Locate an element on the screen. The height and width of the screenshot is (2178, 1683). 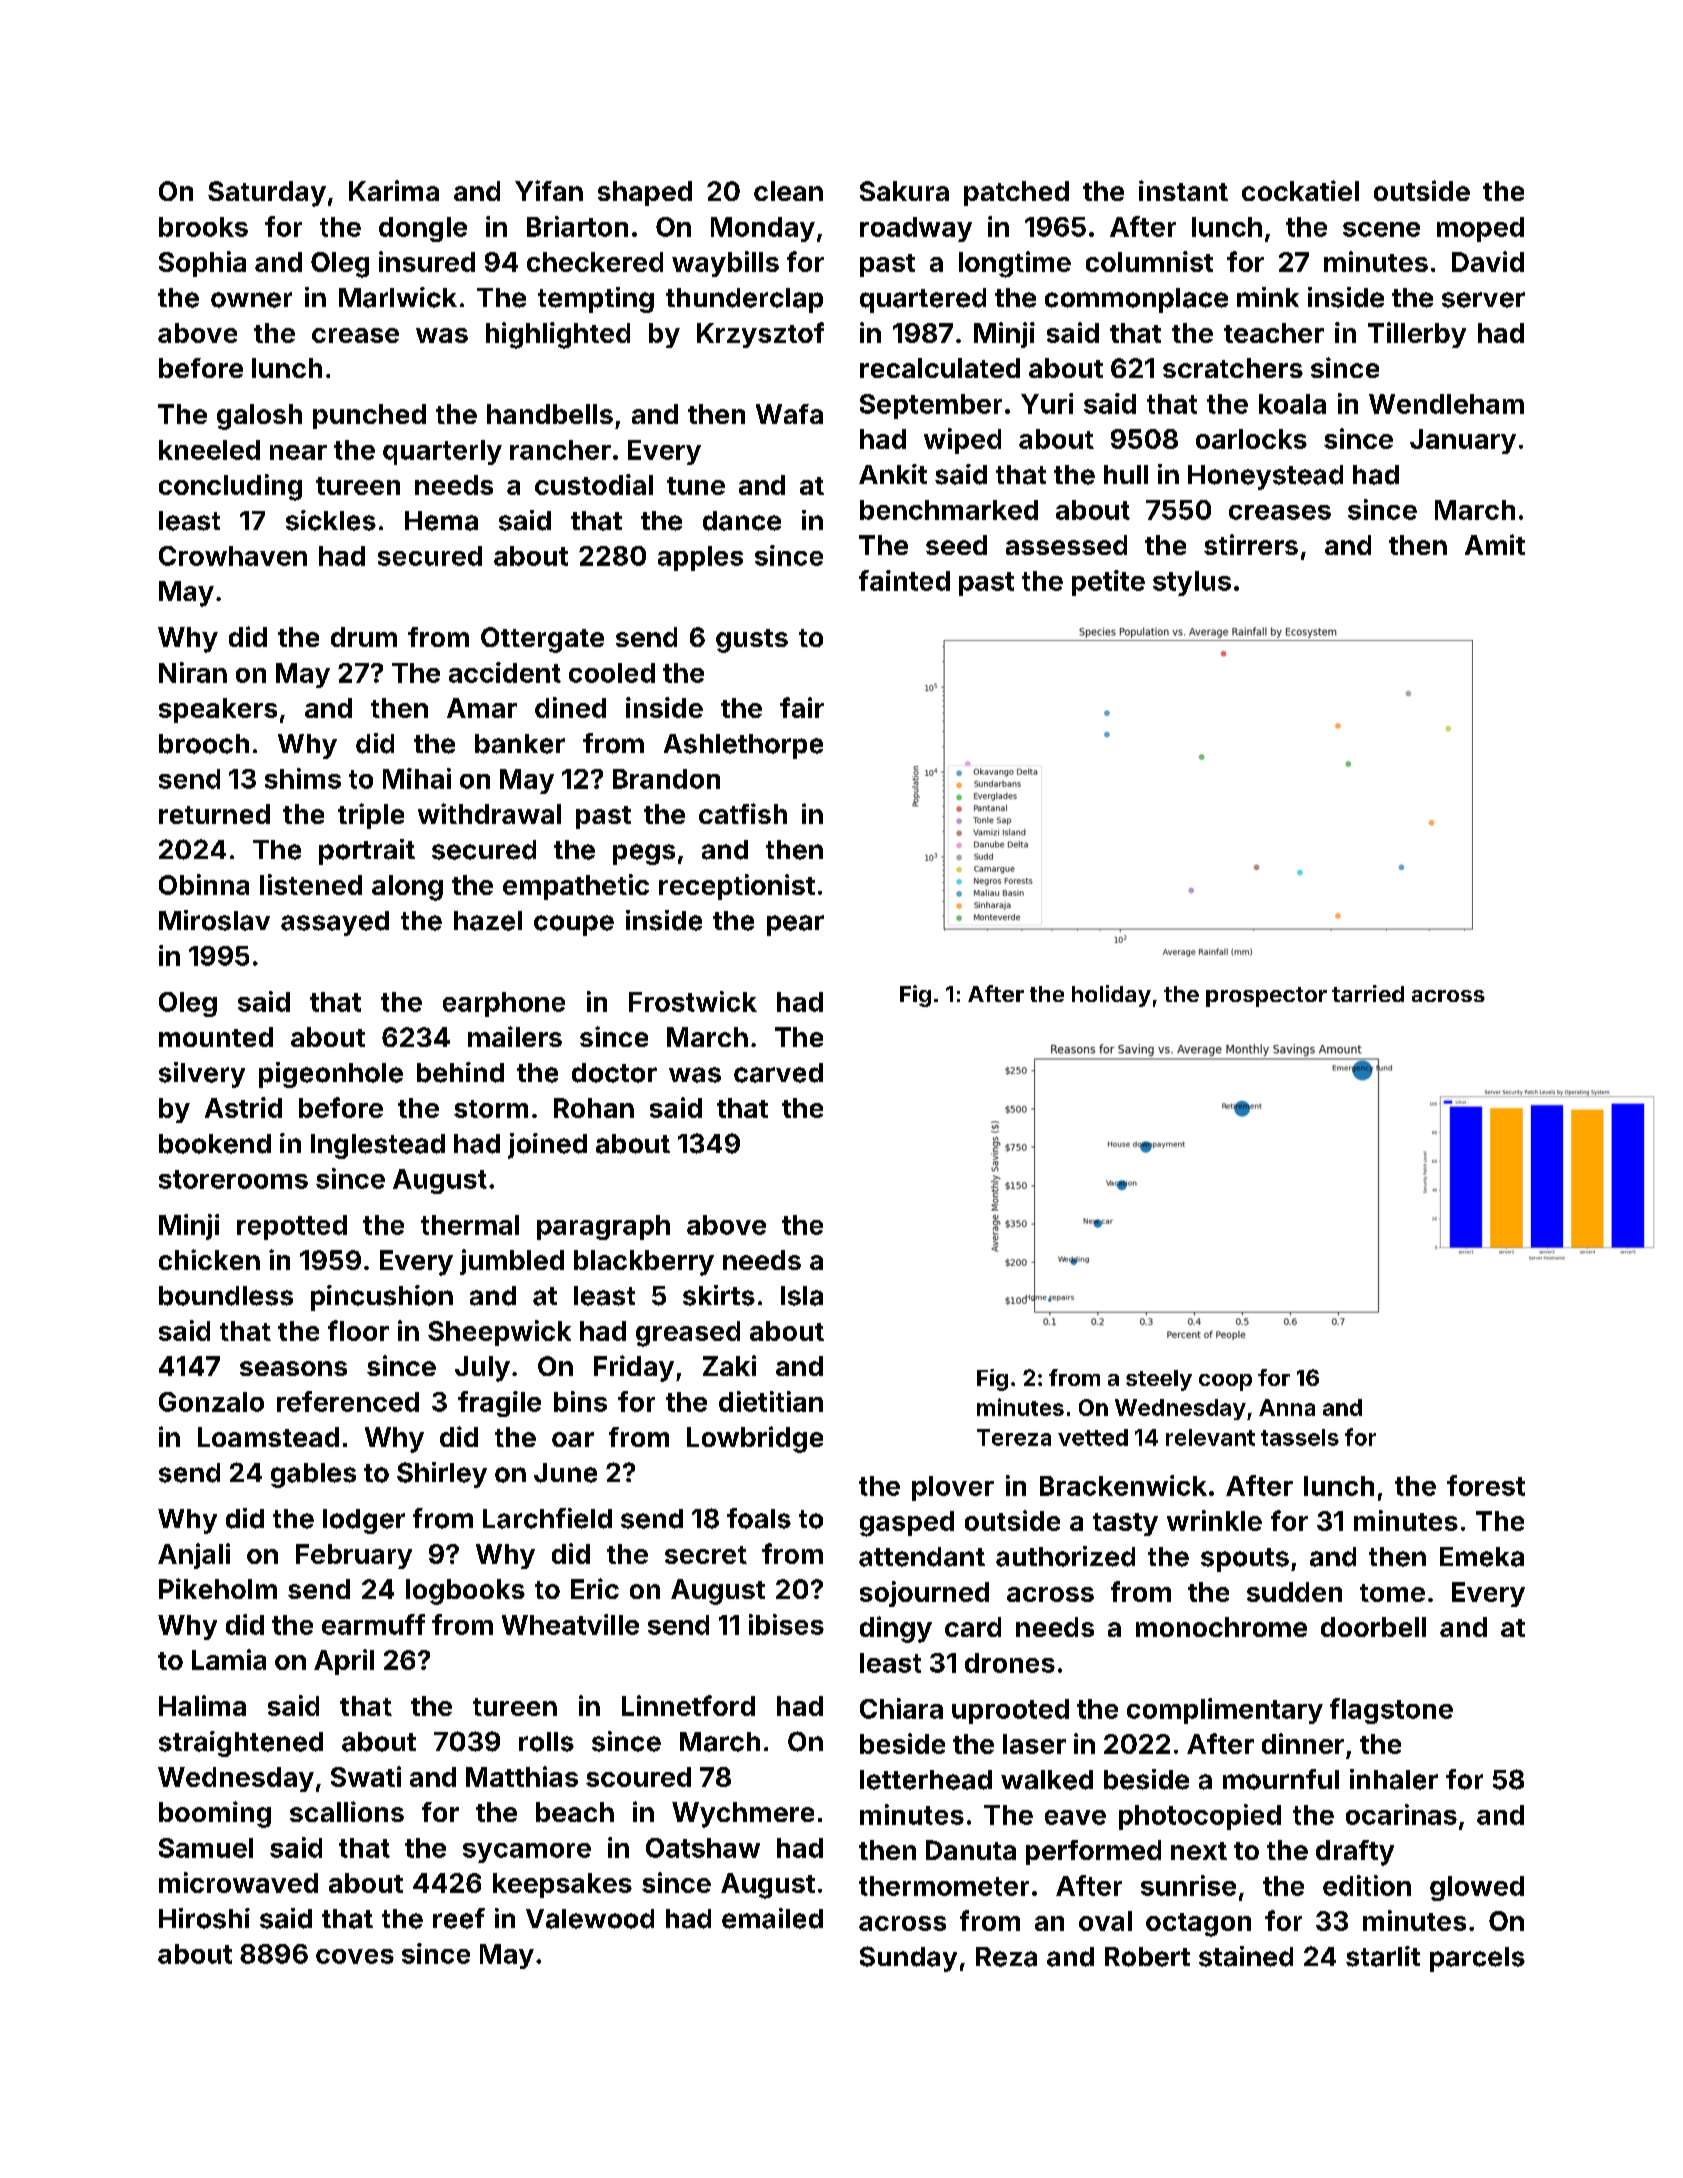
coves is located at coordinates (355, 1956).
